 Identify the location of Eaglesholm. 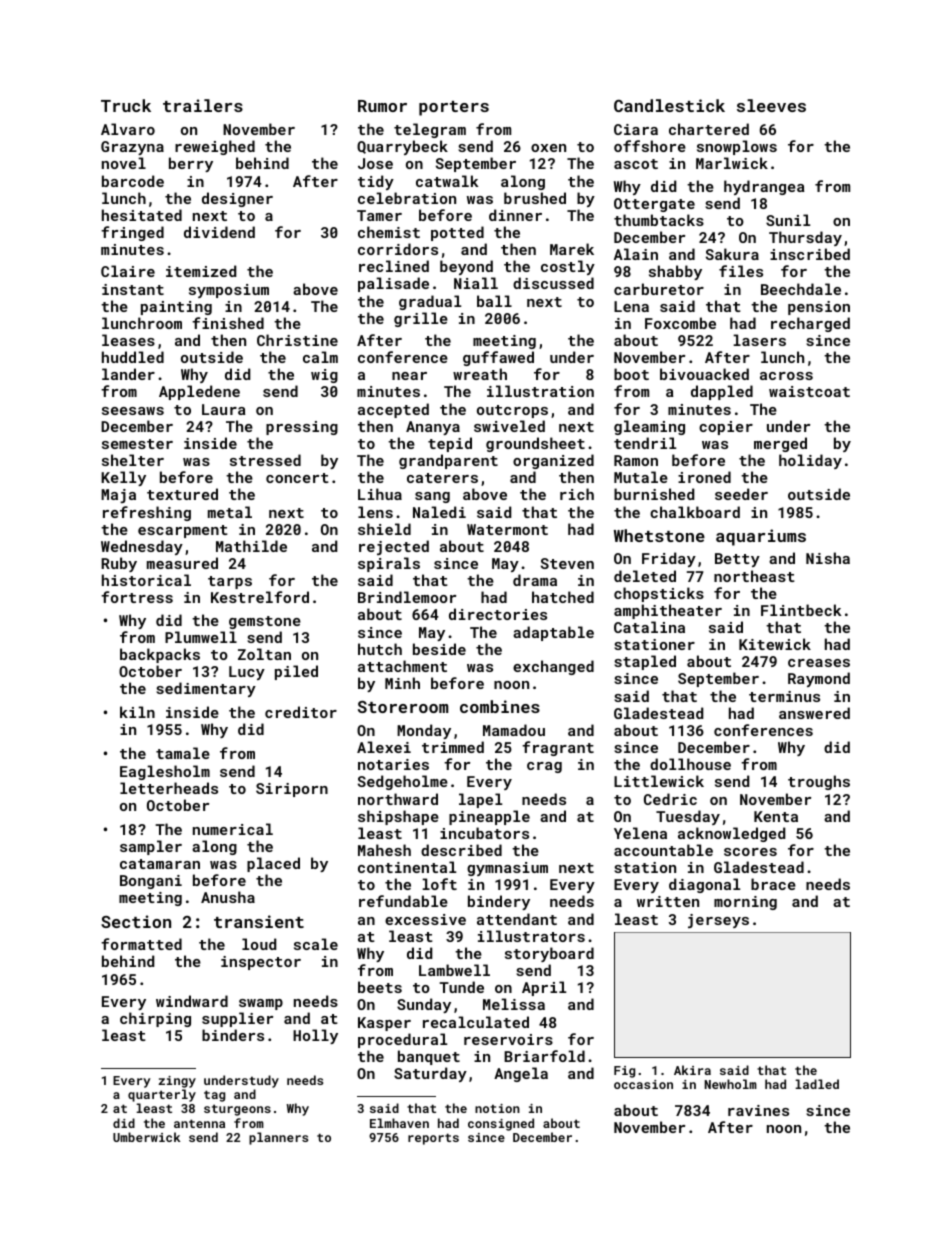
(165, 772).
